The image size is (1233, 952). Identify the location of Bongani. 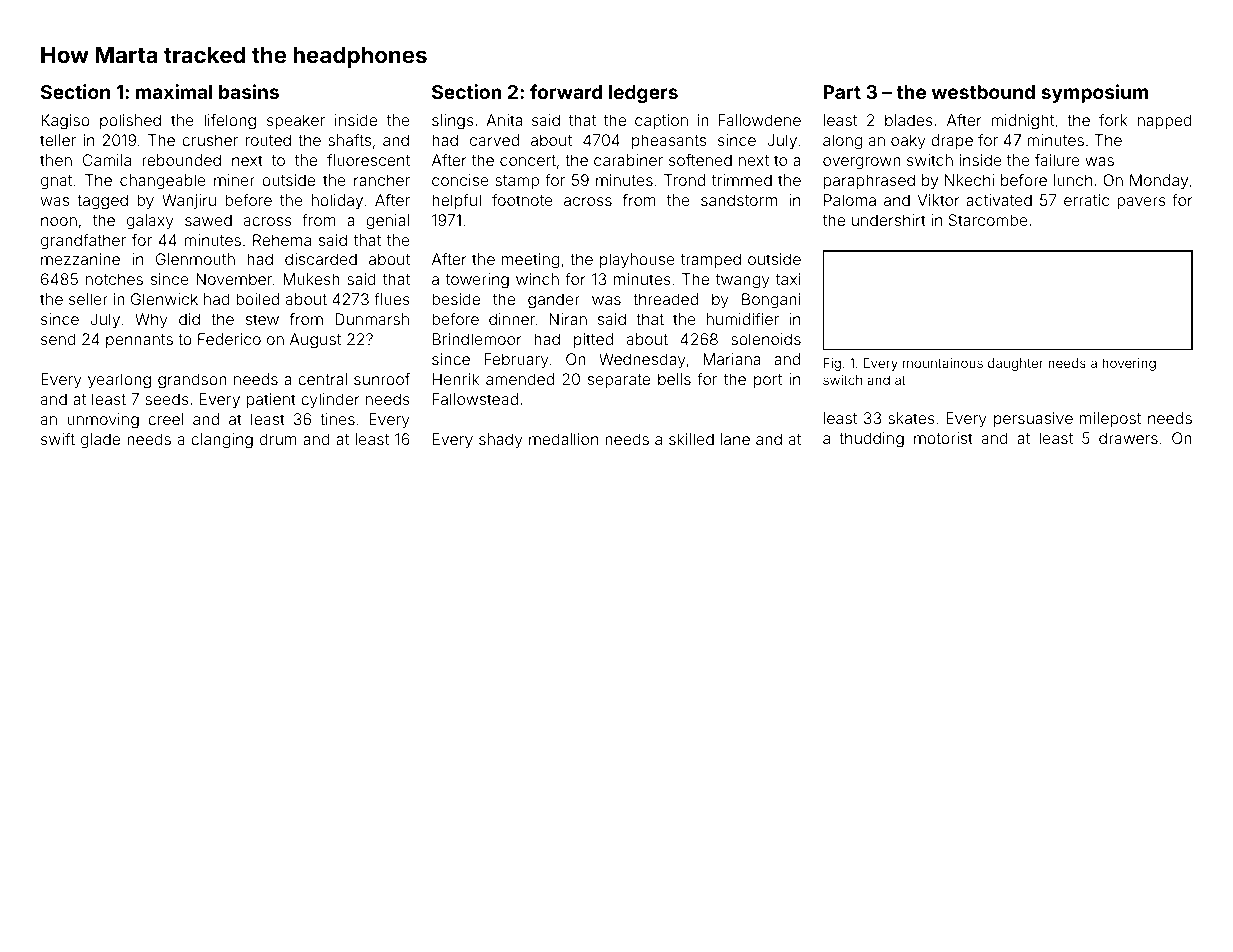
(771, 301).
